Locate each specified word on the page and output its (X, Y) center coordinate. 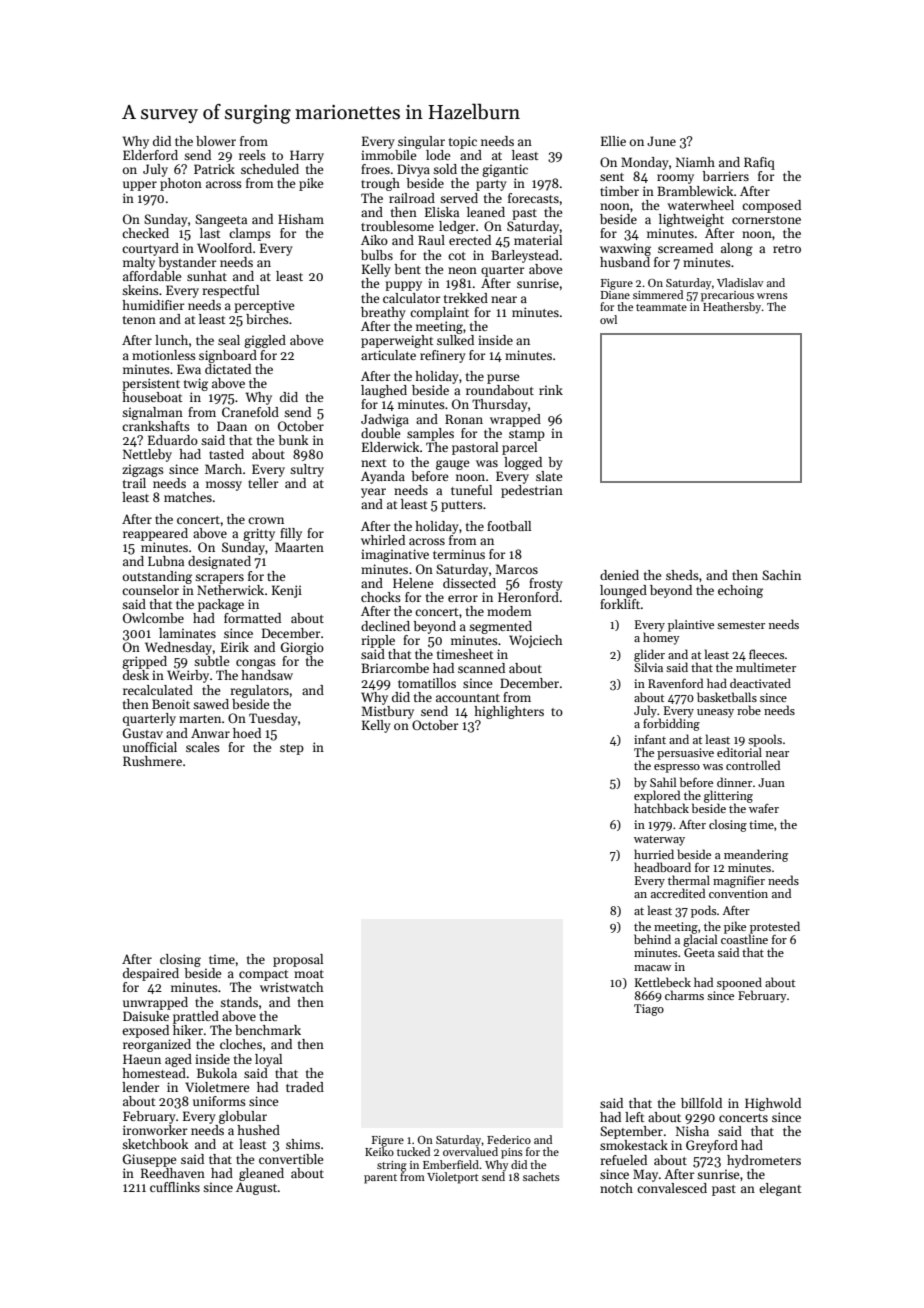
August (257, 1188)
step (292, 749)
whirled (383, 540)
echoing (740, 591)
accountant (468, 698)
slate (549, 476)
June (661, 141)
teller (263, 483)
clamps (250, 234)
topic (463, 142)
